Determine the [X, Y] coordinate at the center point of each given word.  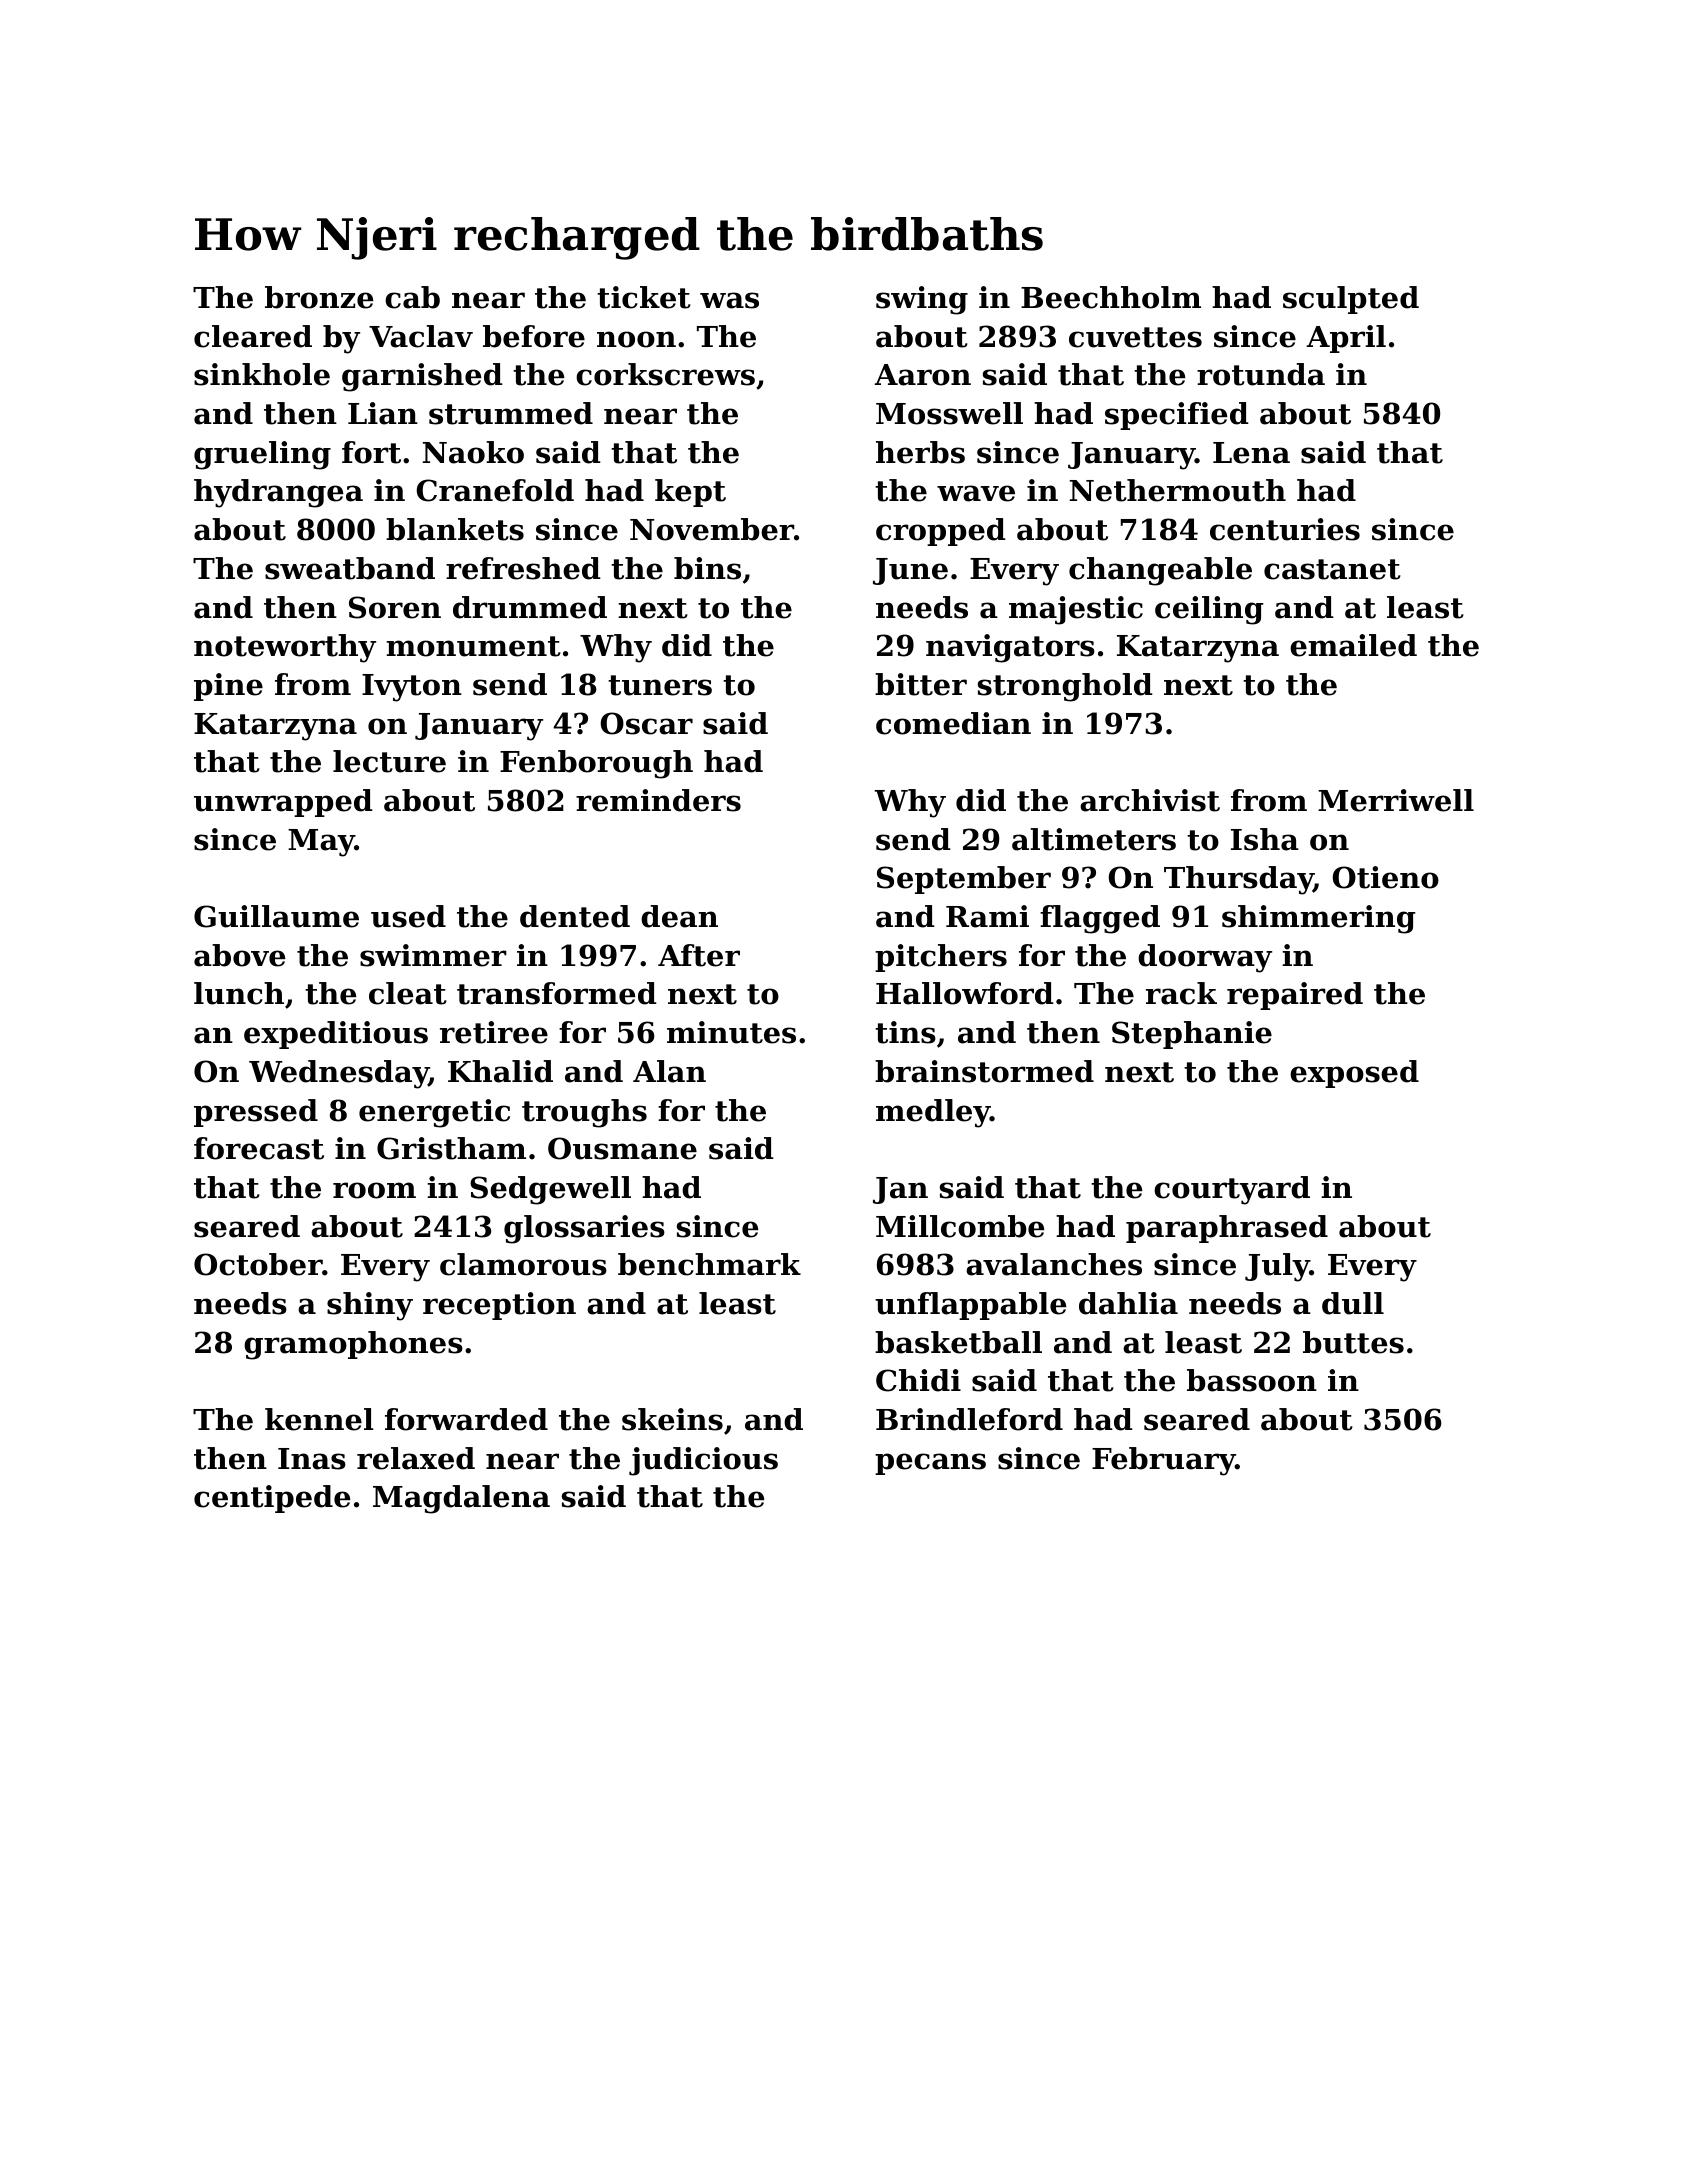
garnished [422, 377]
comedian [953, 723]
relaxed [416, 1458]
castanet [1332, 569]
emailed [1353, 645]
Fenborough [596, 764]
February [1164, 1461]
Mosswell [949, 413]
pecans [930, 1464]
